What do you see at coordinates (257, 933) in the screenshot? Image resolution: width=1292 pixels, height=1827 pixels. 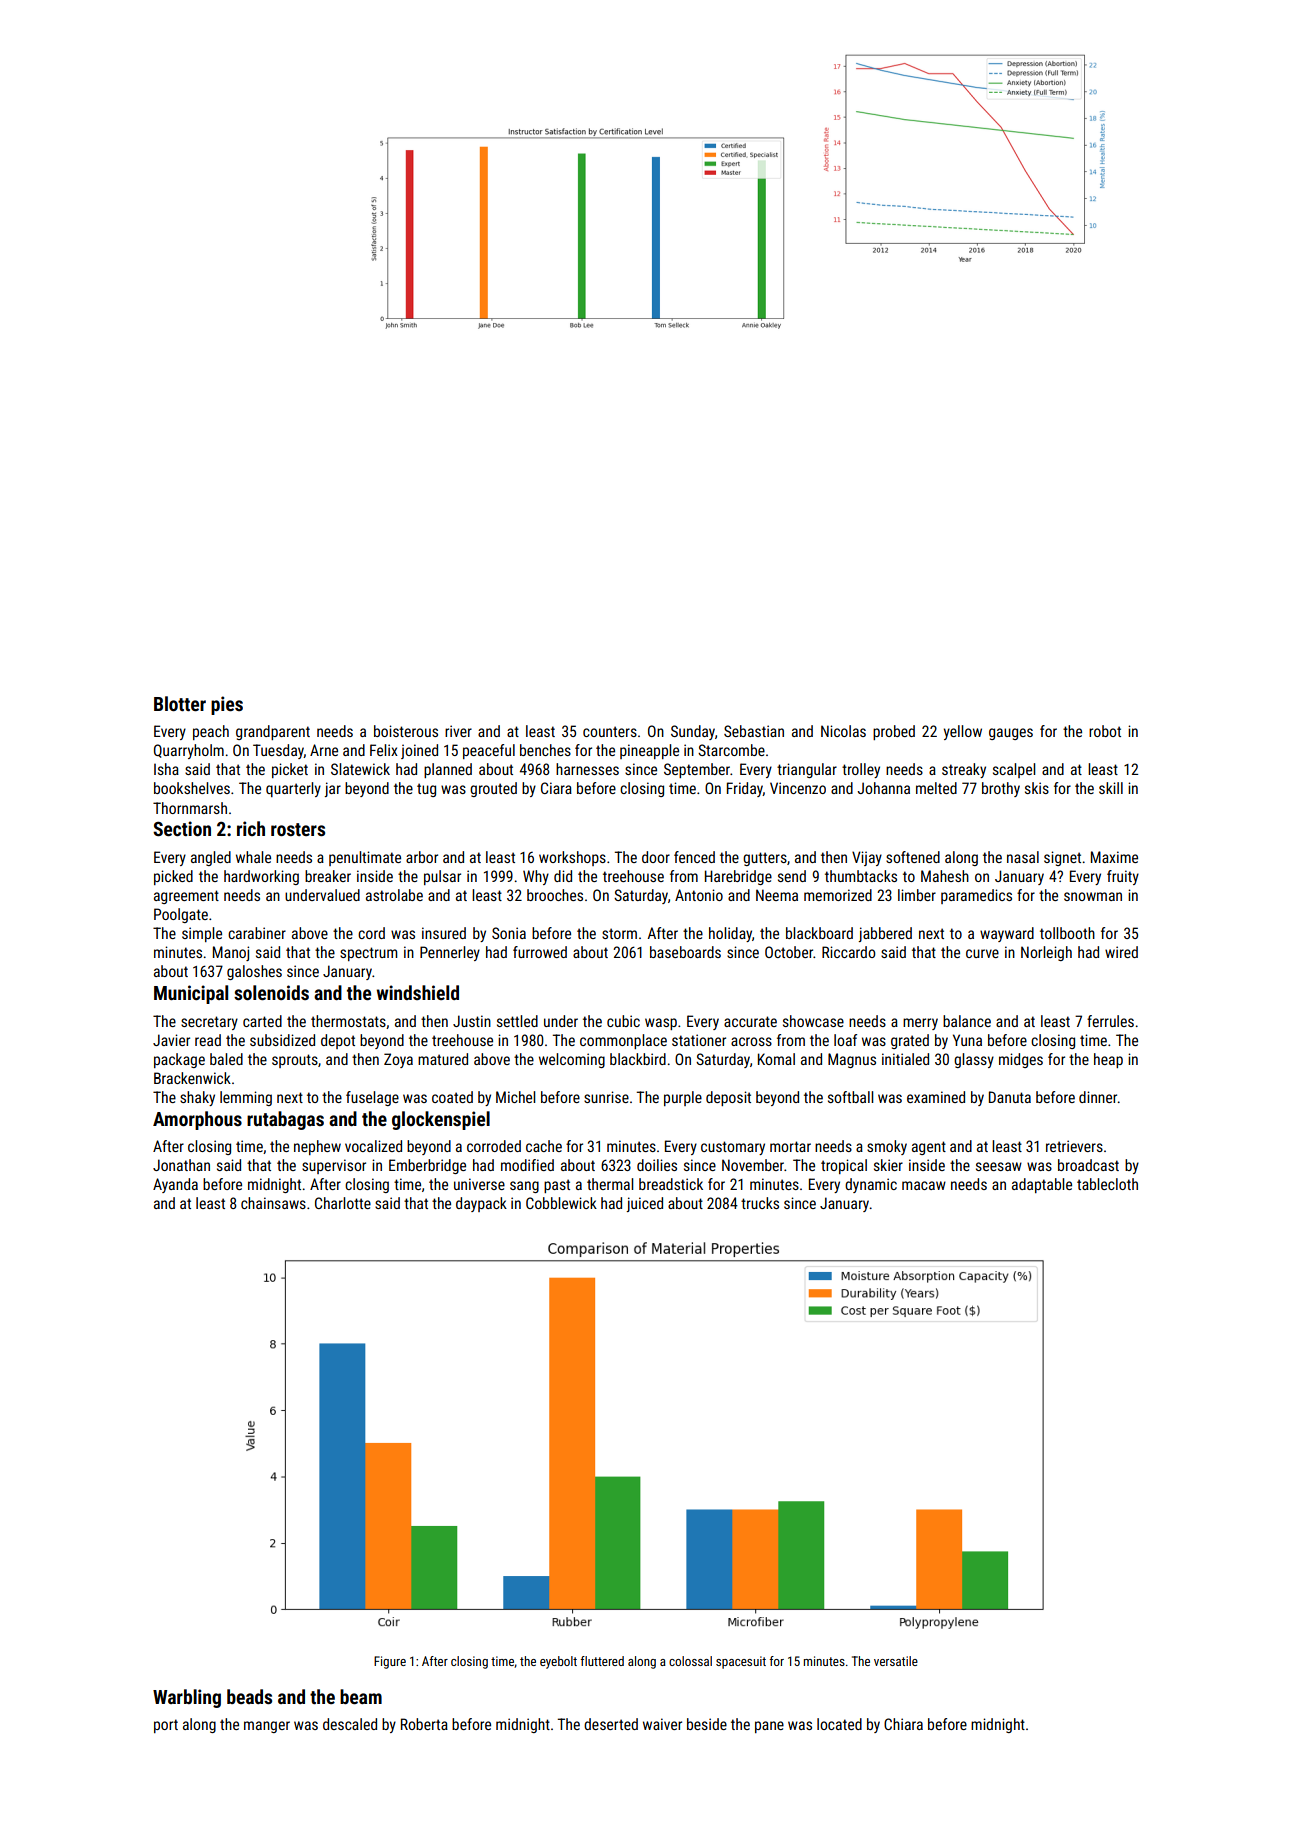 I see `carabiner` at bounding box center [257, 933].
